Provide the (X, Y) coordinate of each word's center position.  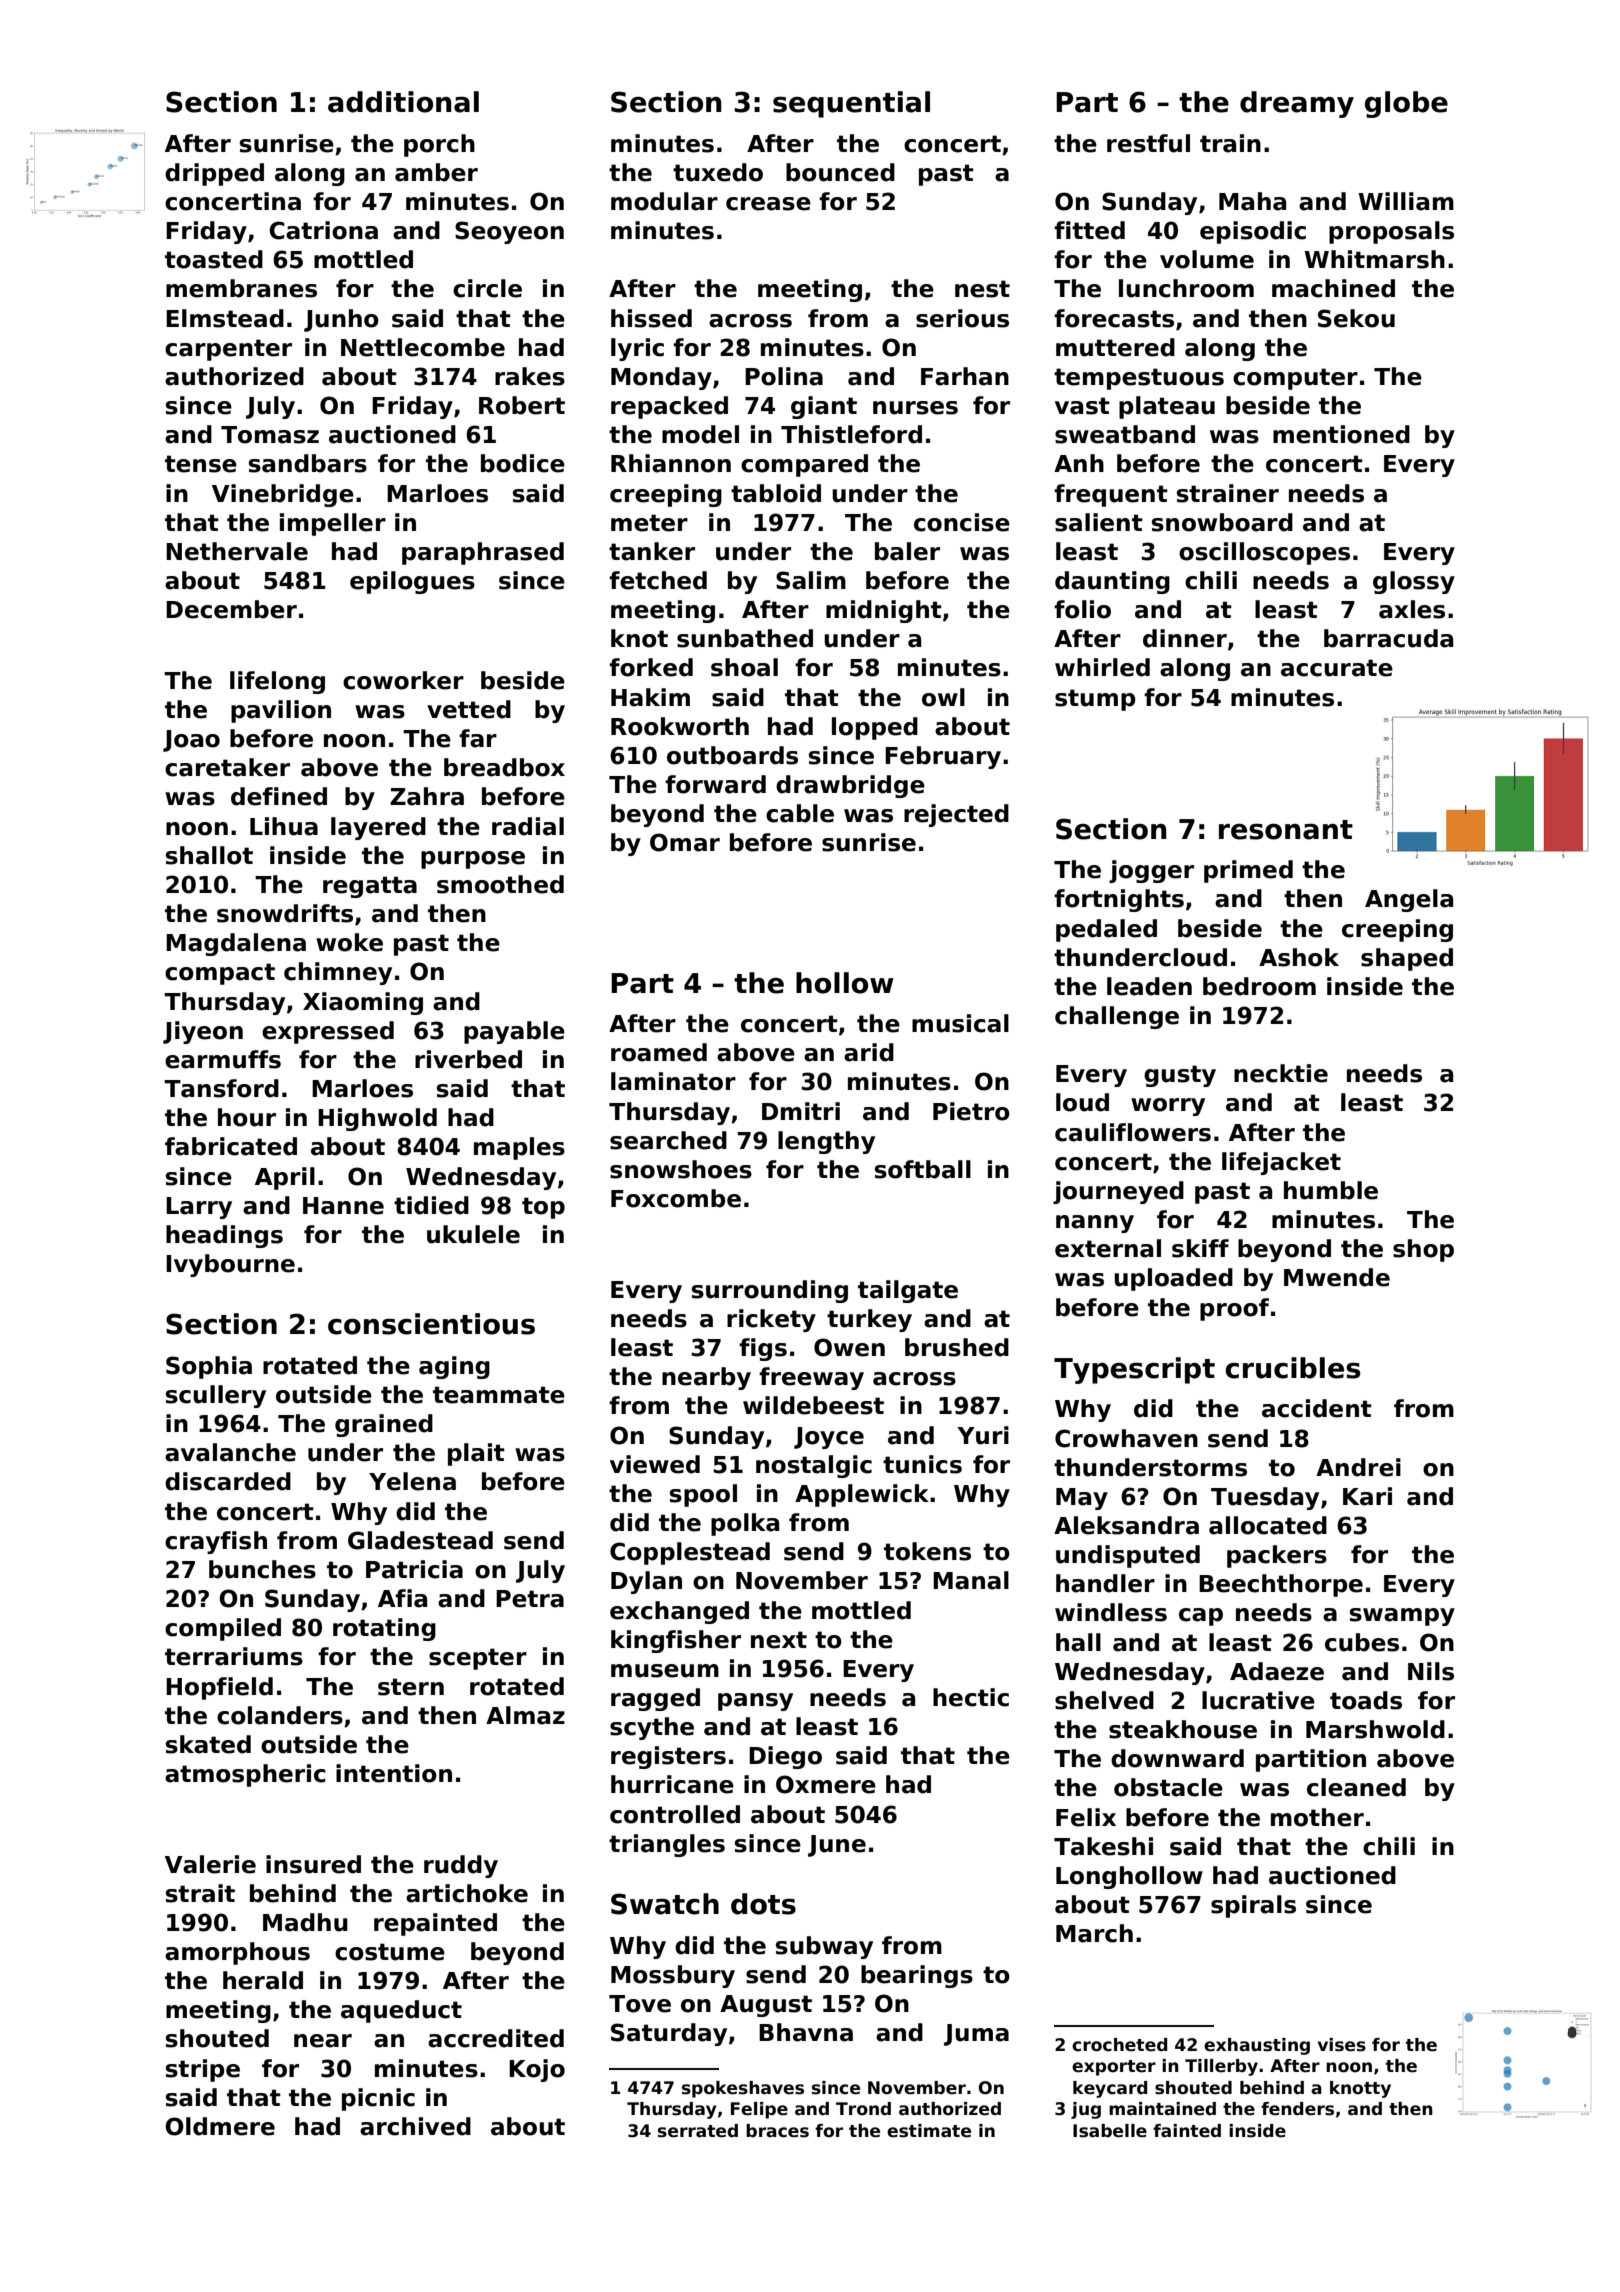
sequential (851, 104)
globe (1406, 104)
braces (777, 2131)
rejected (956, 815)
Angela (1409, 900)
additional (403, 102)
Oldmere (220, 2126)
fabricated (231, 1146)
